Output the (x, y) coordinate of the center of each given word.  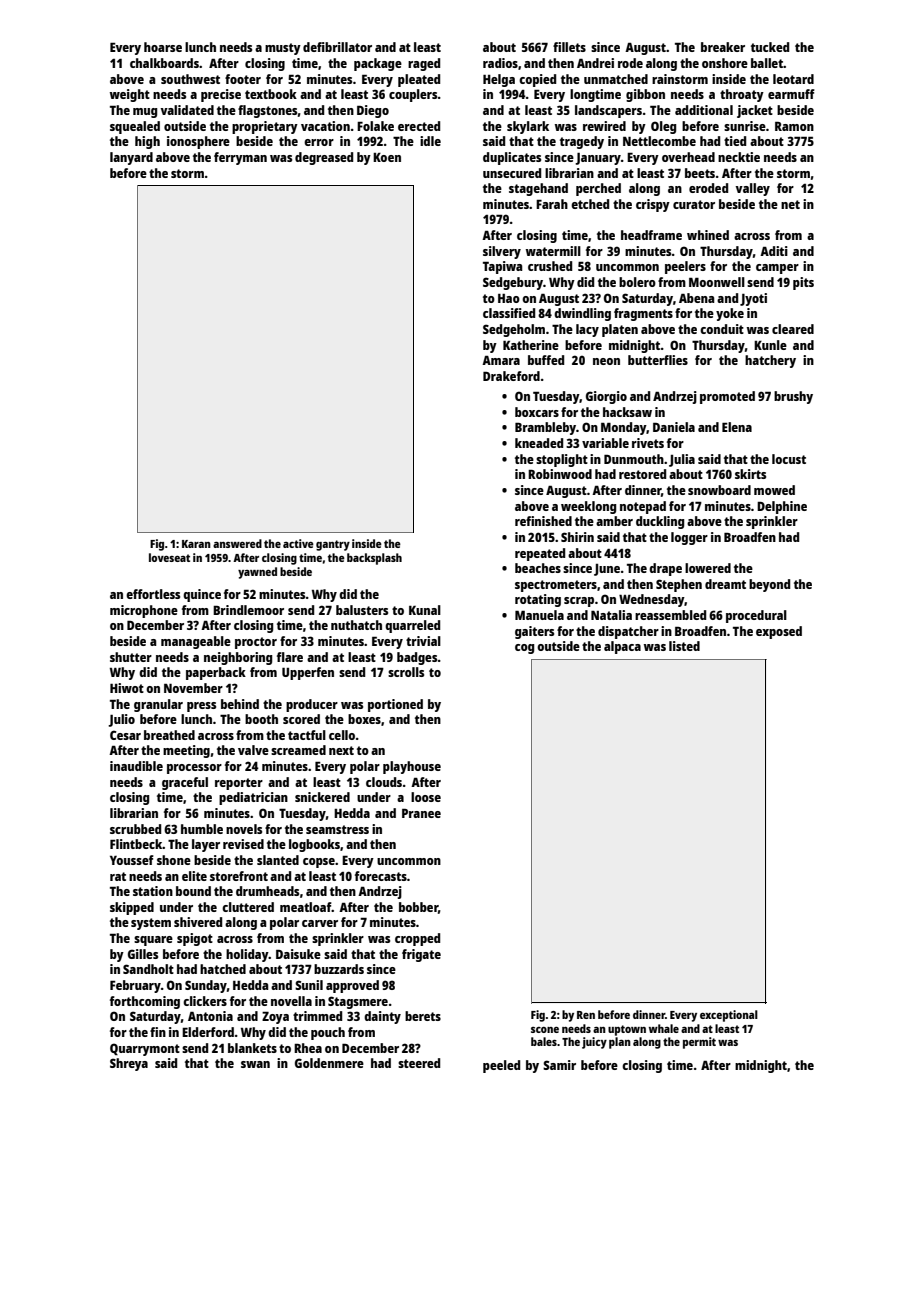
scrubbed (135, 829)
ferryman (240, 158)
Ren (586, 1015)
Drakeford (511, 376)
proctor (256, 643)
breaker (723, 47)
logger (689, 538)
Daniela (674, 427)
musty (283, 49)
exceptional (729, 1016)
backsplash (374, 559)
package (378, 64)
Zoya (275, 1017)
